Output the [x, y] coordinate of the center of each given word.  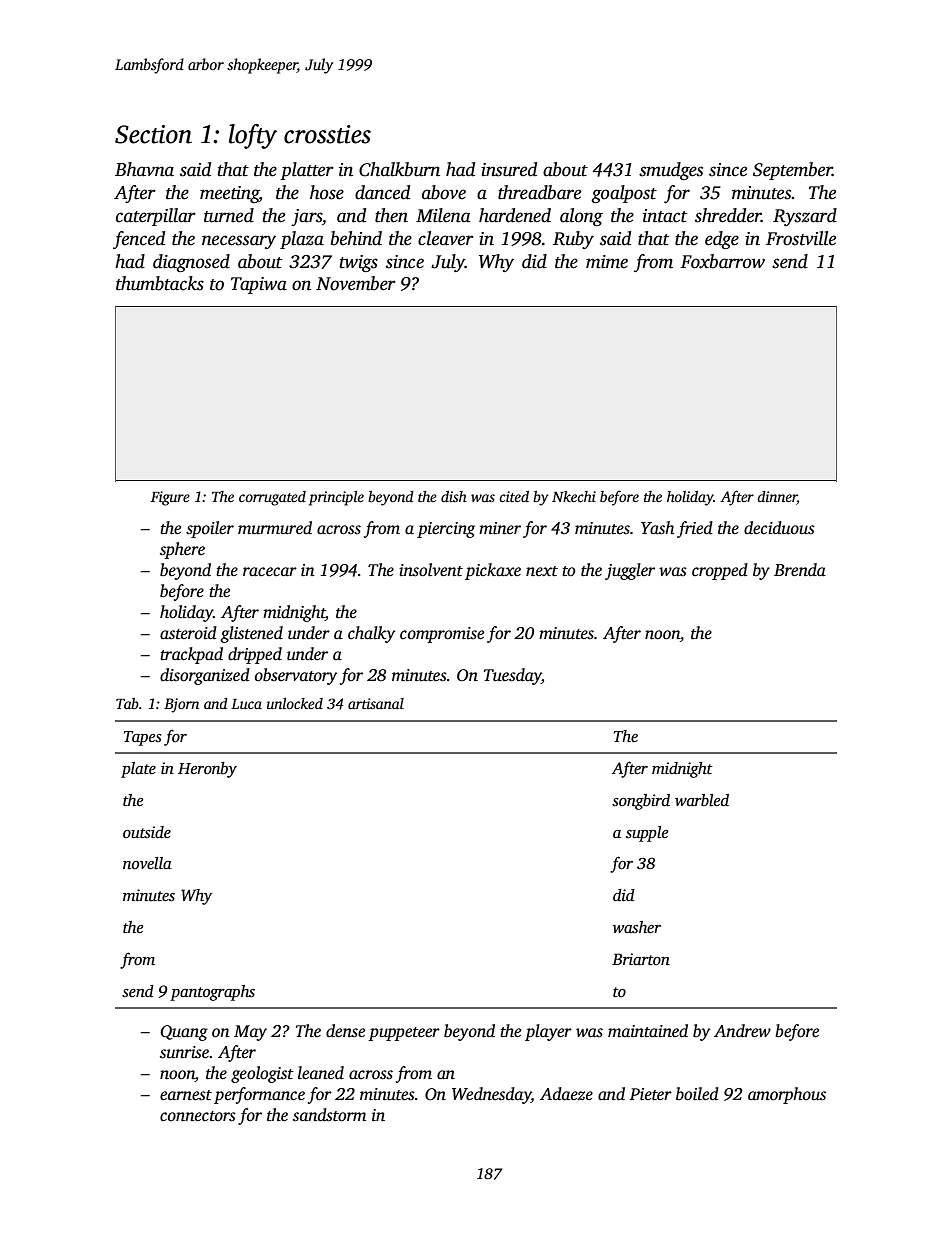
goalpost [624, 194]
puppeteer [404, 1034]
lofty [253, 136]
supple [647, 834]
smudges [671, 171]
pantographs [212, 993]
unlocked [295, 703]
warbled [702, 800]
